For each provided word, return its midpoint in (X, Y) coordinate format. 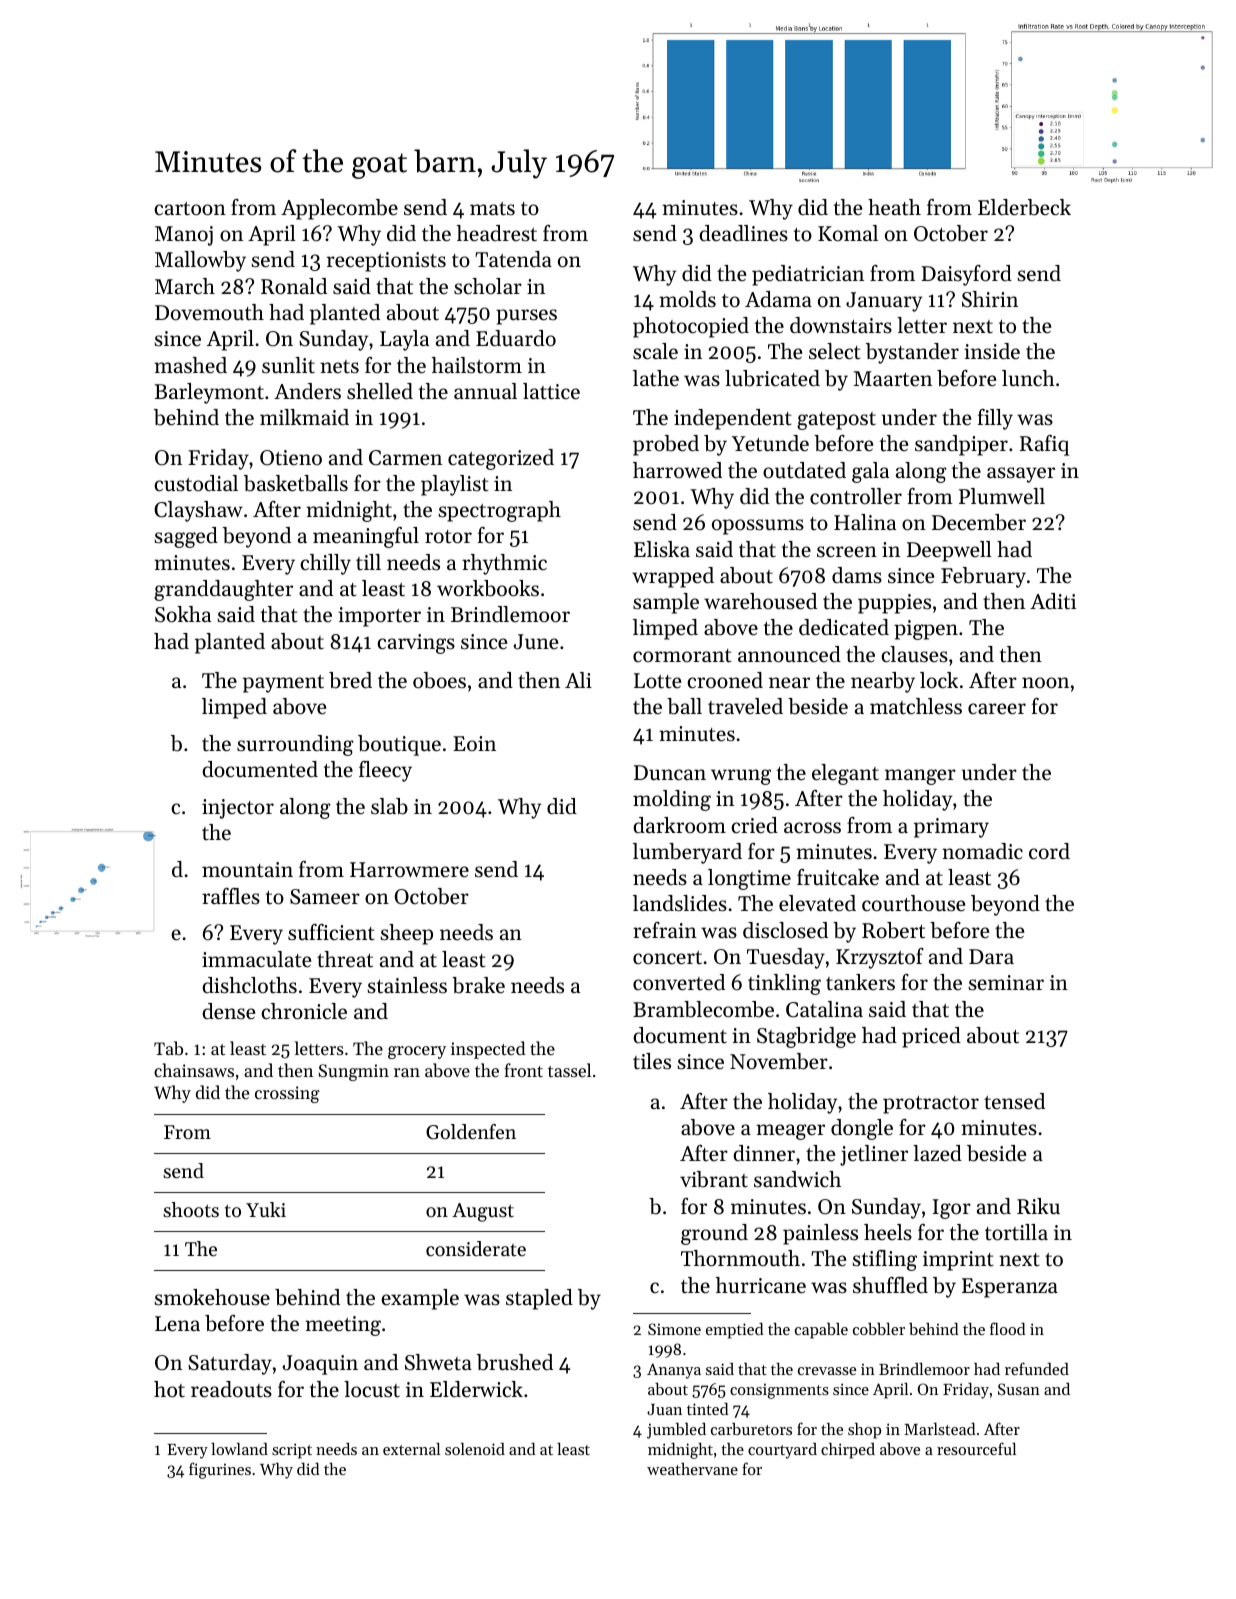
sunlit (288, 365)
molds (687, 299)
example (420, 1299)
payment (283, 684)
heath (894, 207)
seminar (1006, 983)
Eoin (474, 743)
